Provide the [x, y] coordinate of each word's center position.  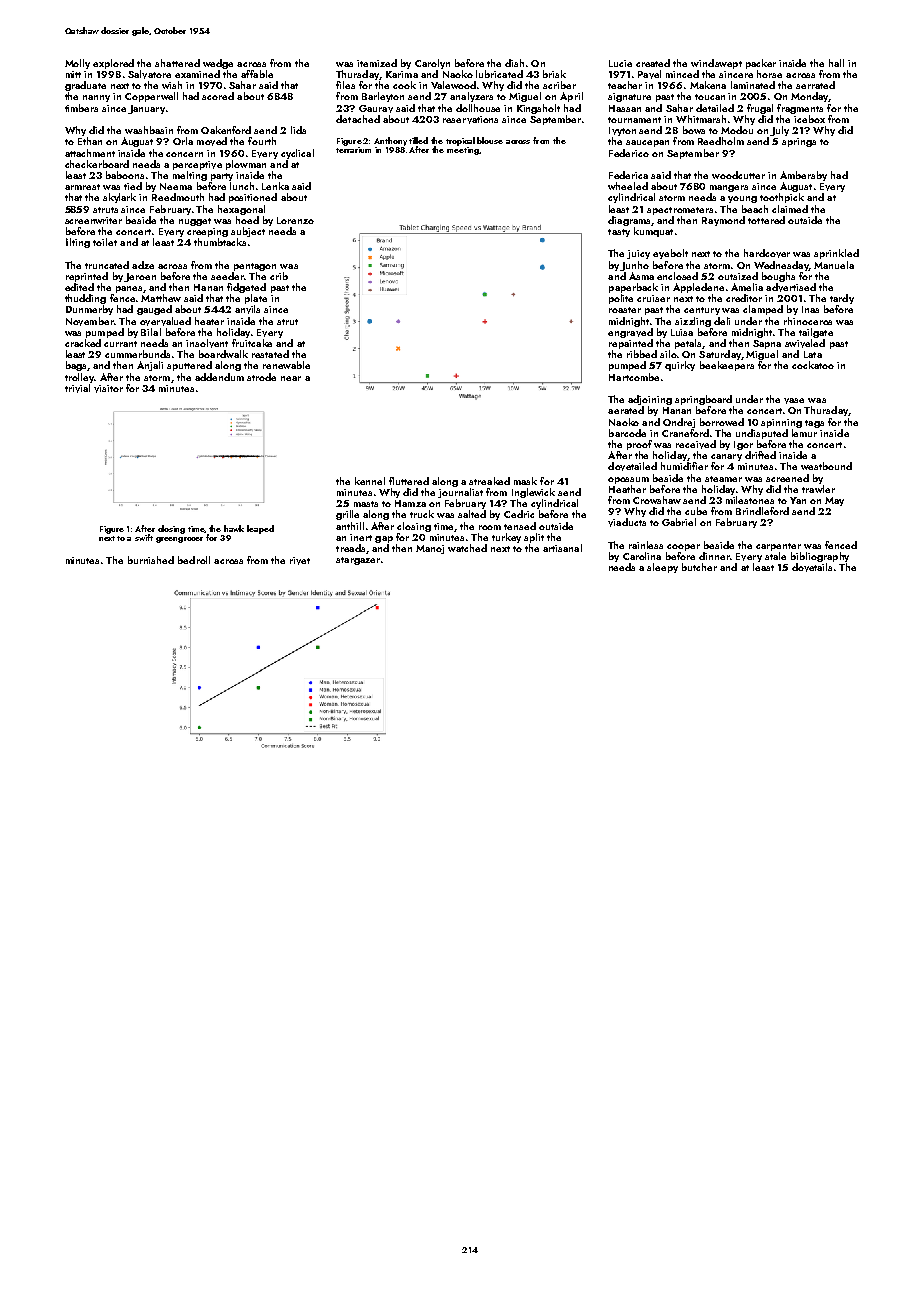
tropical [460, 141]
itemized [377, 63]
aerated [626, 410]
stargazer [358, 561]
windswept [716, 64]
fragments [800, 109]
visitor [108, 389]
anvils [247, 309]
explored [113, 64]
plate [256, 299]
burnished [151, 560]
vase [794, 401]
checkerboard [97, 164]
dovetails [812, 567]
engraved [630, 333]
